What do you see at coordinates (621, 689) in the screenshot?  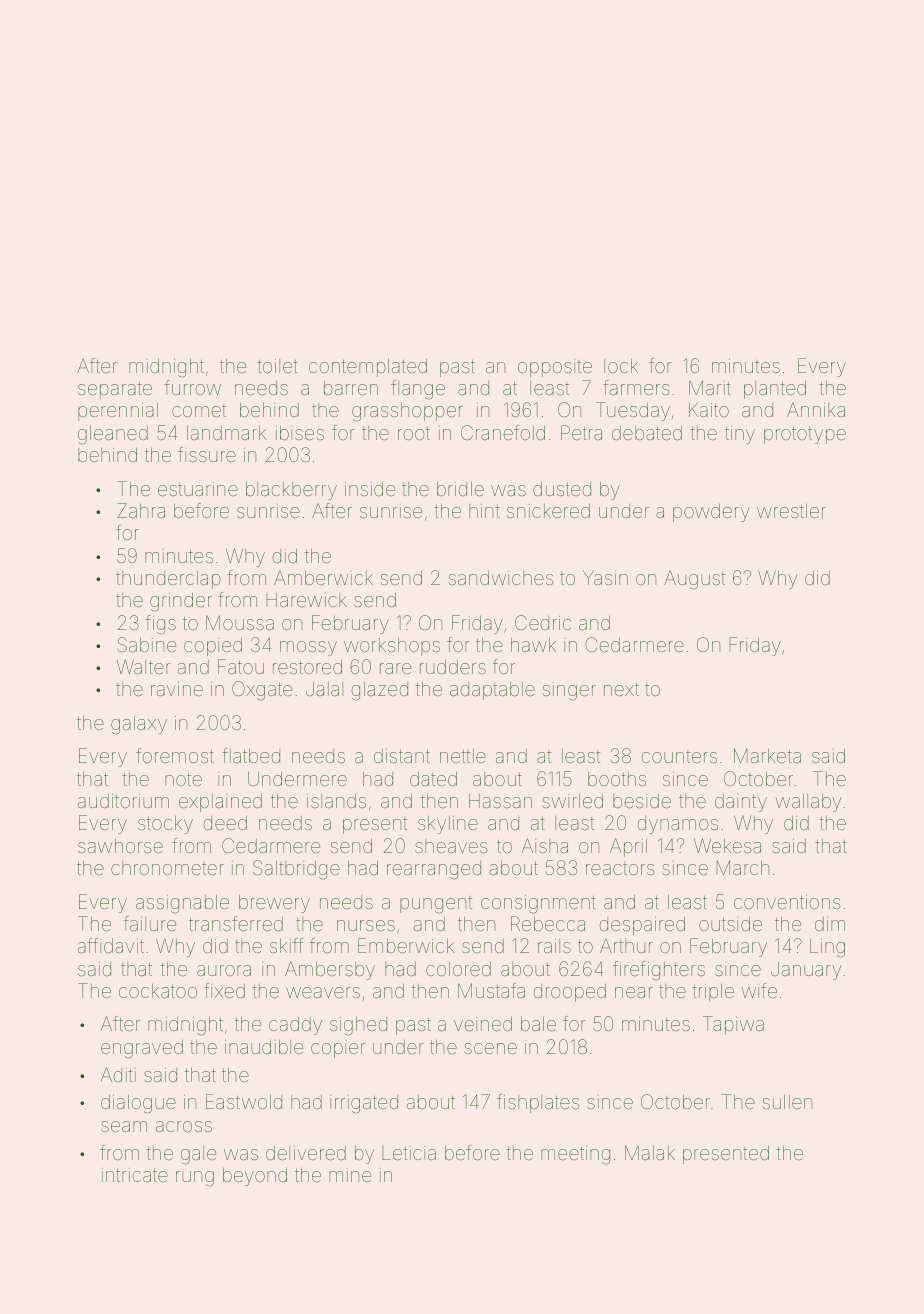 I see `next` at bounding box center [621, 689].
